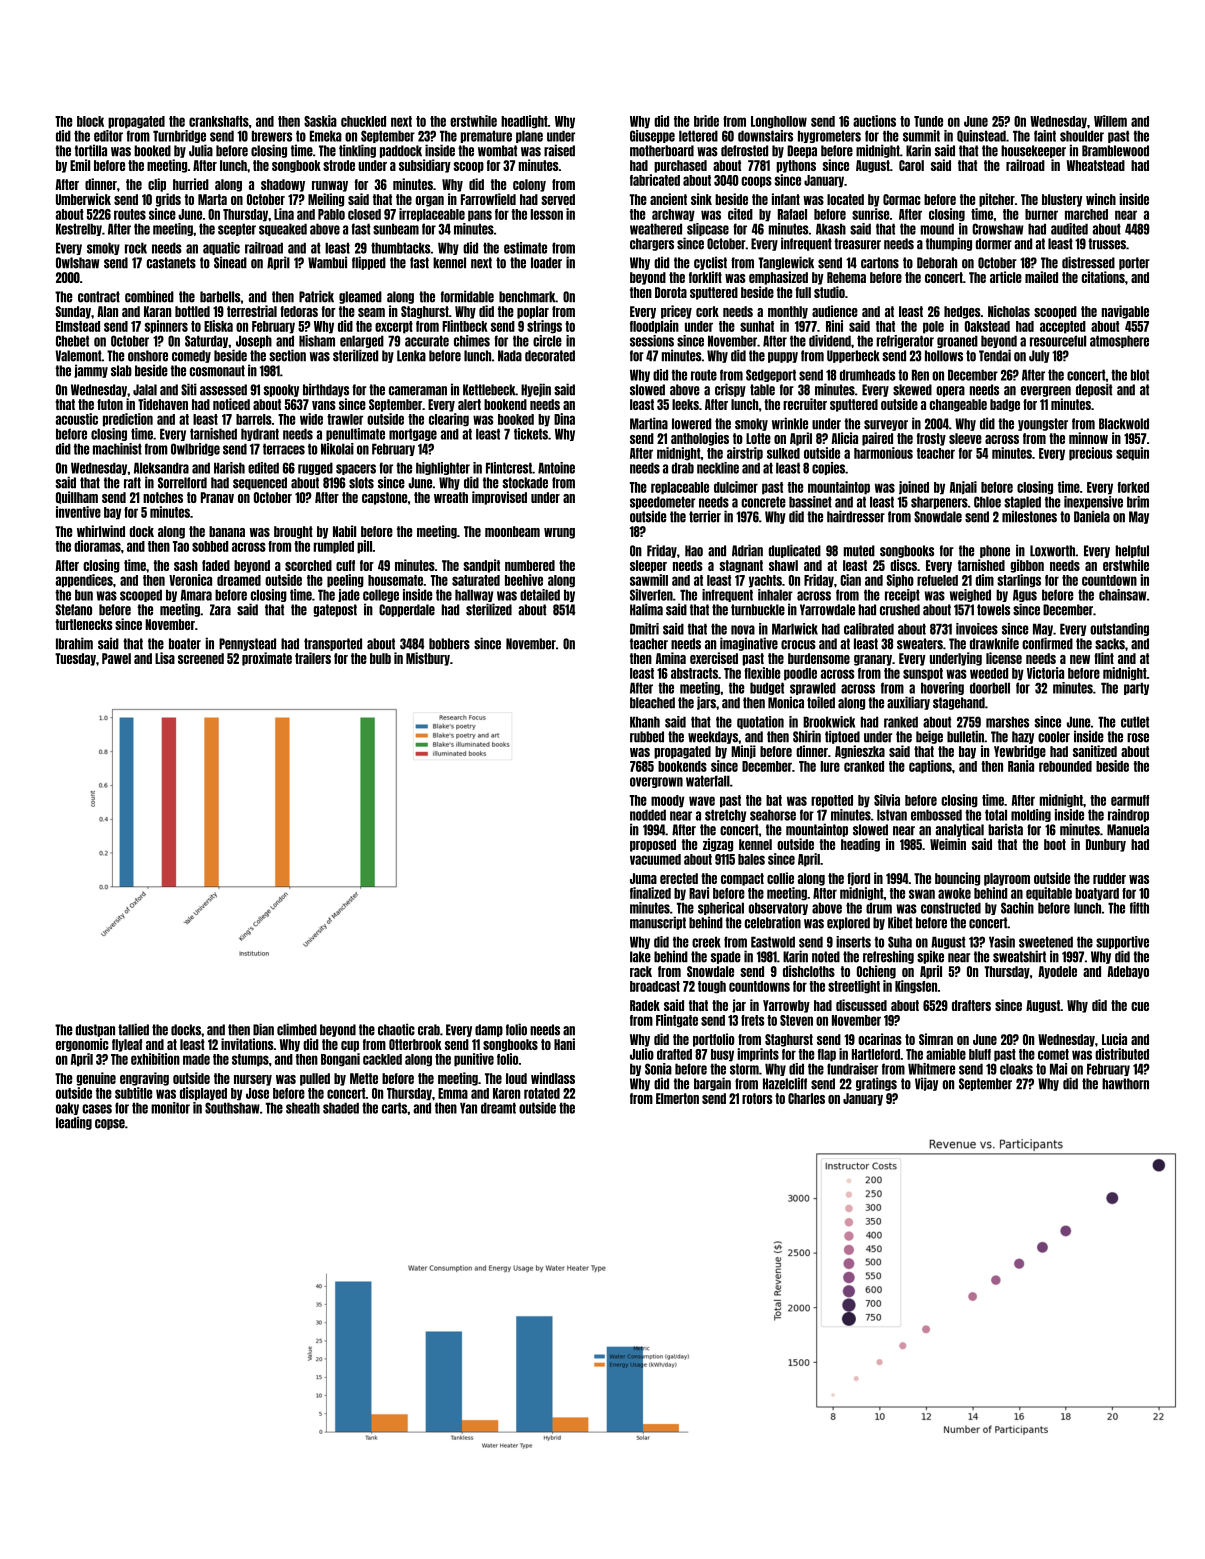 This screenshot has width=1205, height=1559. Describe the element at coordinates (706, 121) in the screenshot. I see `bride` at that location.
